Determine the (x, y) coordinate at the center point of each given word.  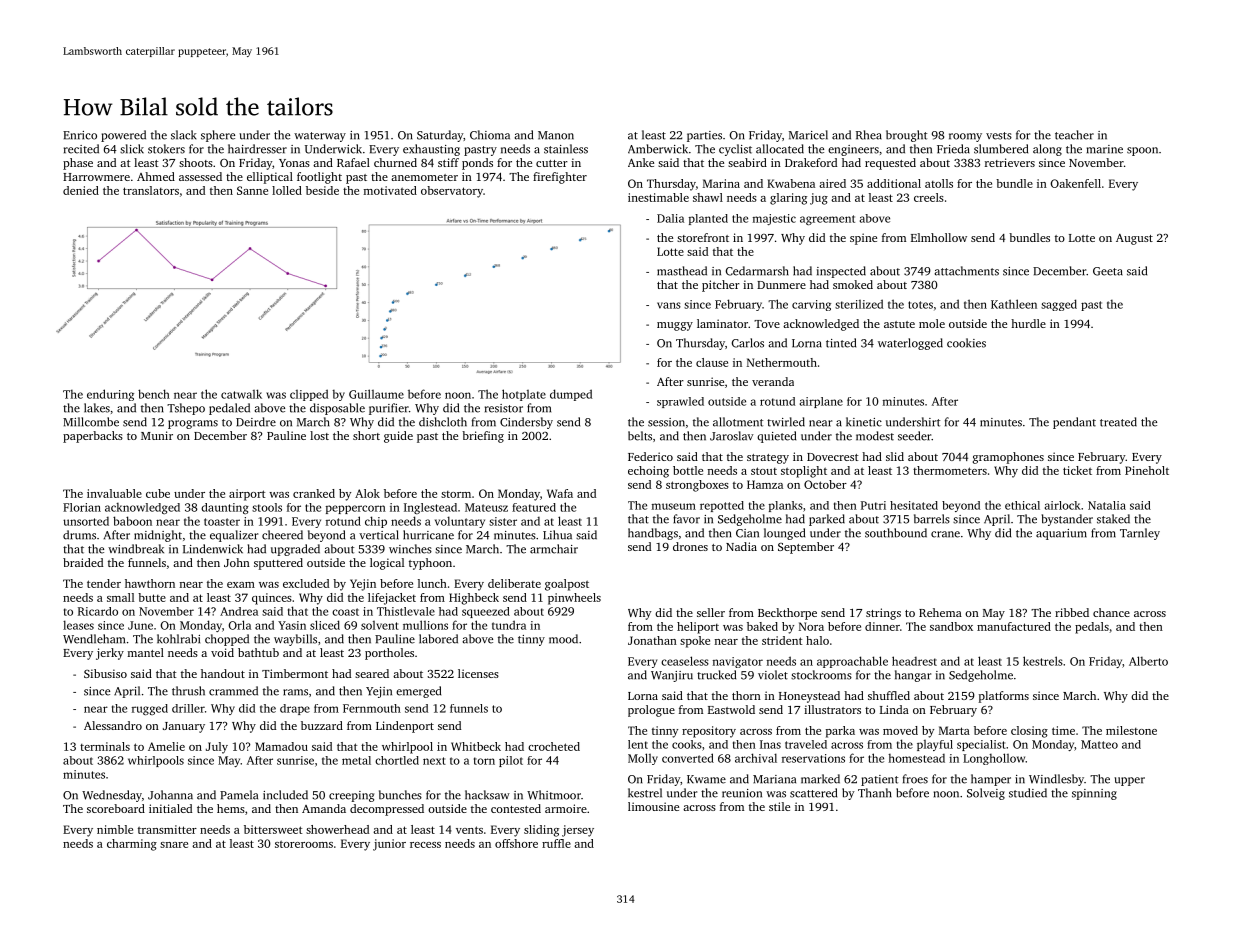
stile (779, 806)
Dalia (670, 218)
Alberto (1148, 661)
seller (711, 612)
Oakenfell (1075, 183)
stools (267, 507)
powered (123, 136)
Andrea (239, 611)
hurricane (428, 535)
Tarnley (1140, 534)
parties (704, 136)
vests (999, 136)
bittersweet (273, 829)
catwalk (241, 394)
